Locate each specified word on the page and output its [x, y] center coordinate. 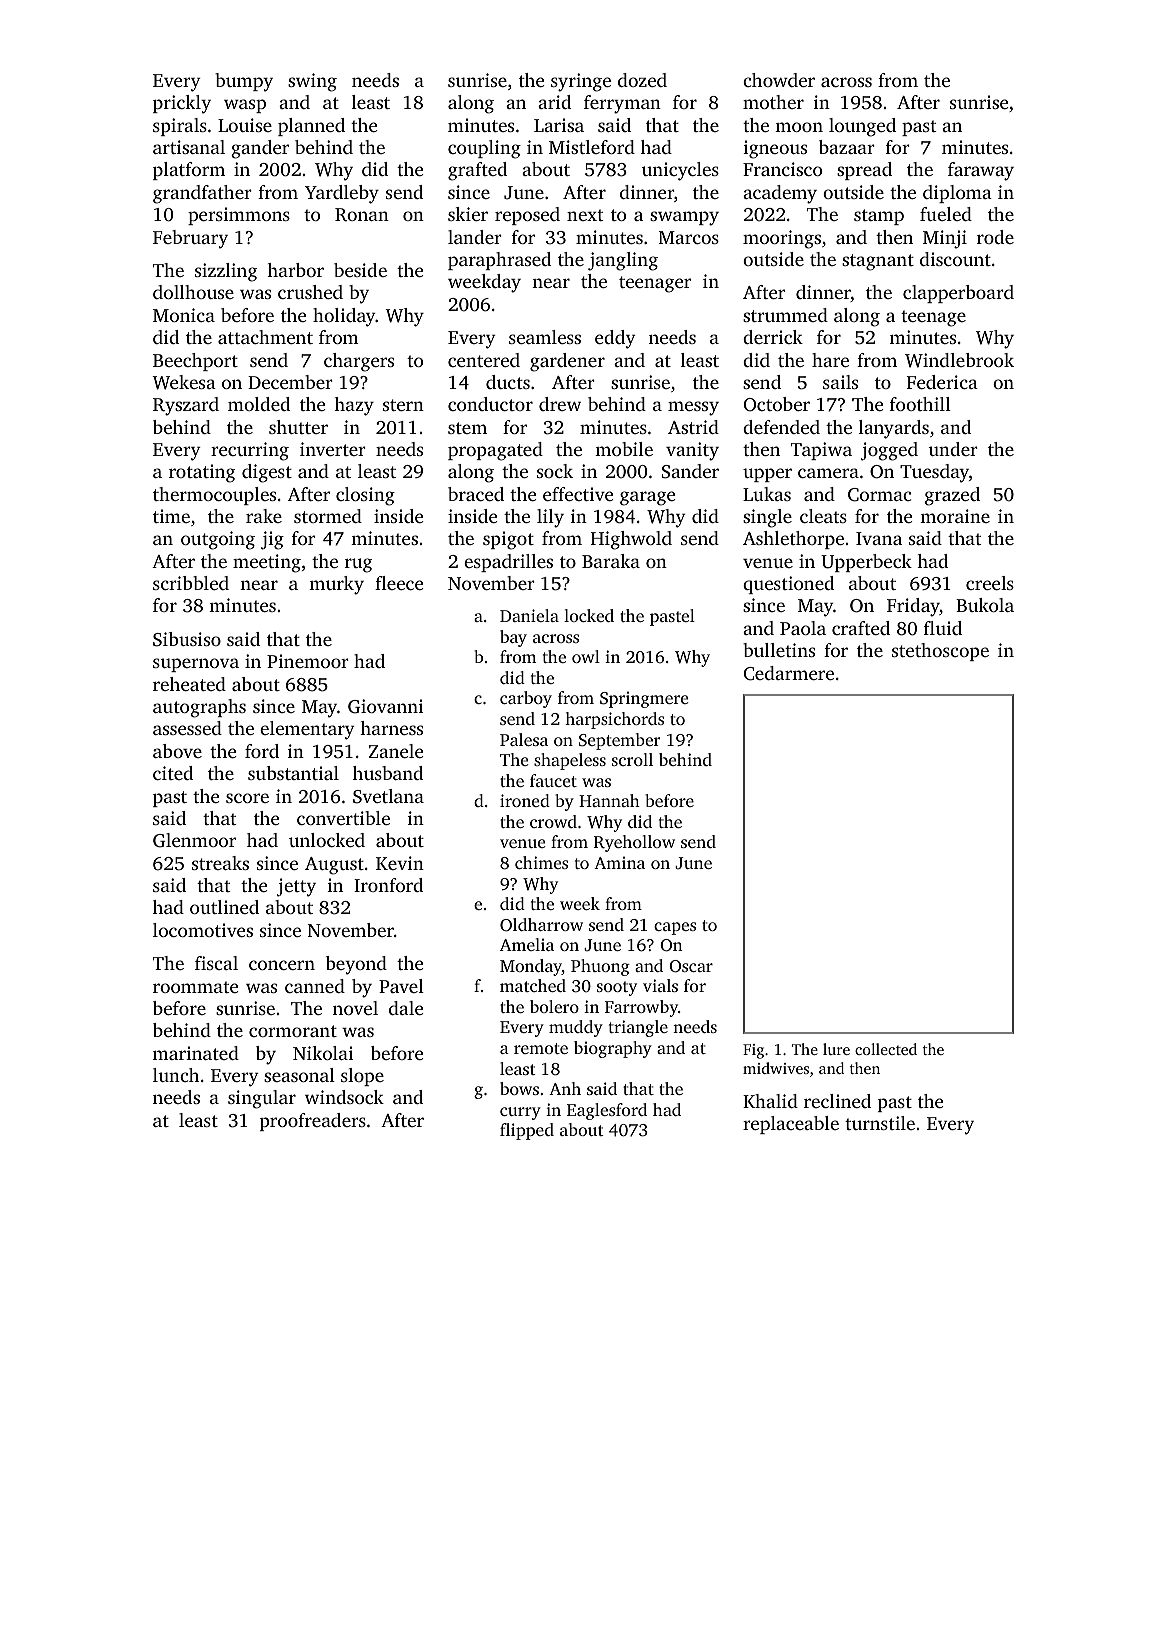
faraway [981, 171]
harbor [295, 270]
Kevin [400, 863]
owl [586, 656]
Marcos [689, 237]
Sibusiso [187, 639]
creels [990, 583]
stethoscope [940, 652]
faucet [553, 780]
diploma [957, 194]
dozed [642, 80]
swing [312, 82]
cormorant [293, 1031]
